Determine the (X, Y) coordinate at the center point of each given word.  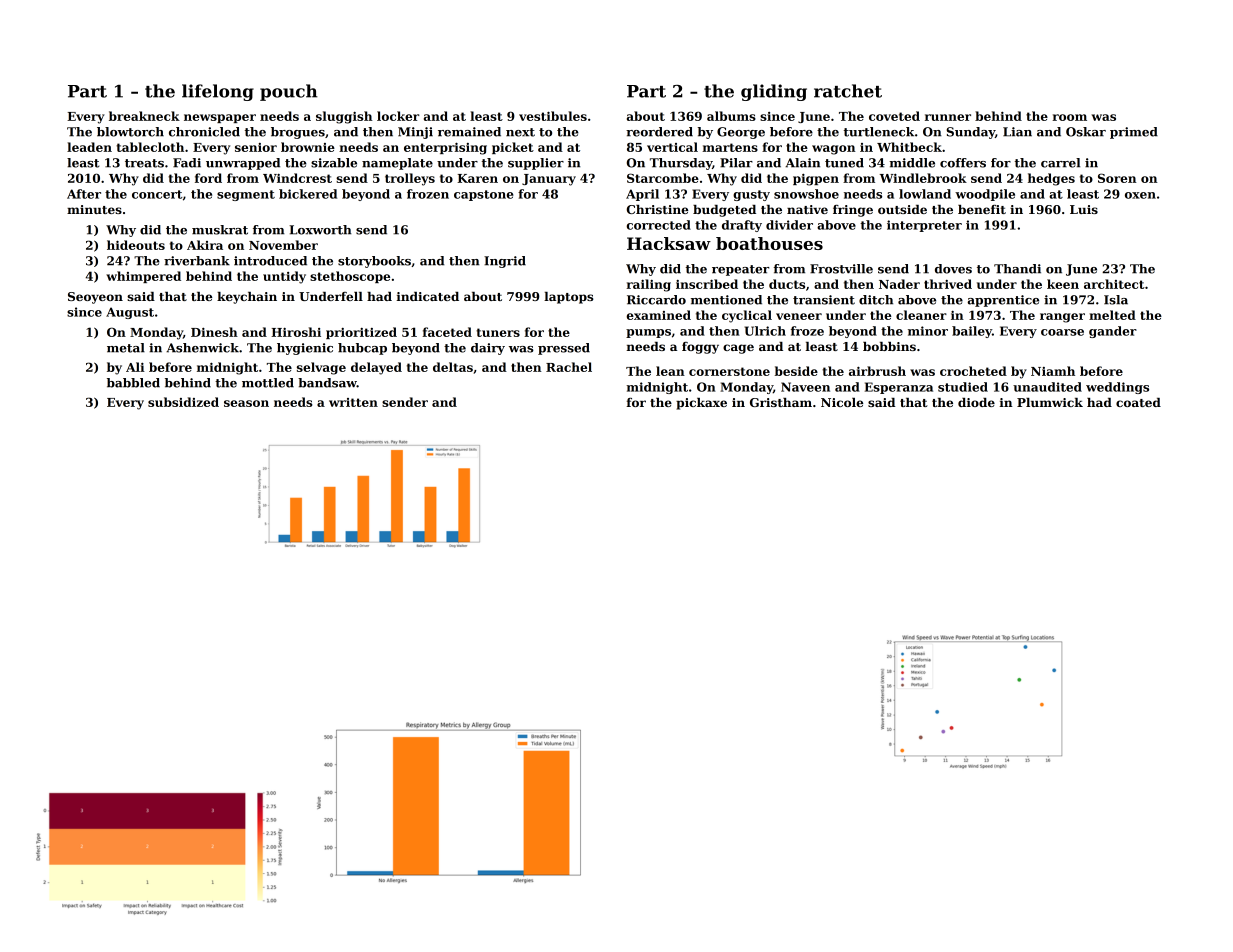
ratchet (848, 91)
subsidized (183, 402)
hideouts (136, 245)
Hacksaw (669, 243)
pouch (289, 92)
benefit (982, 209)
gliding (774, 92)
